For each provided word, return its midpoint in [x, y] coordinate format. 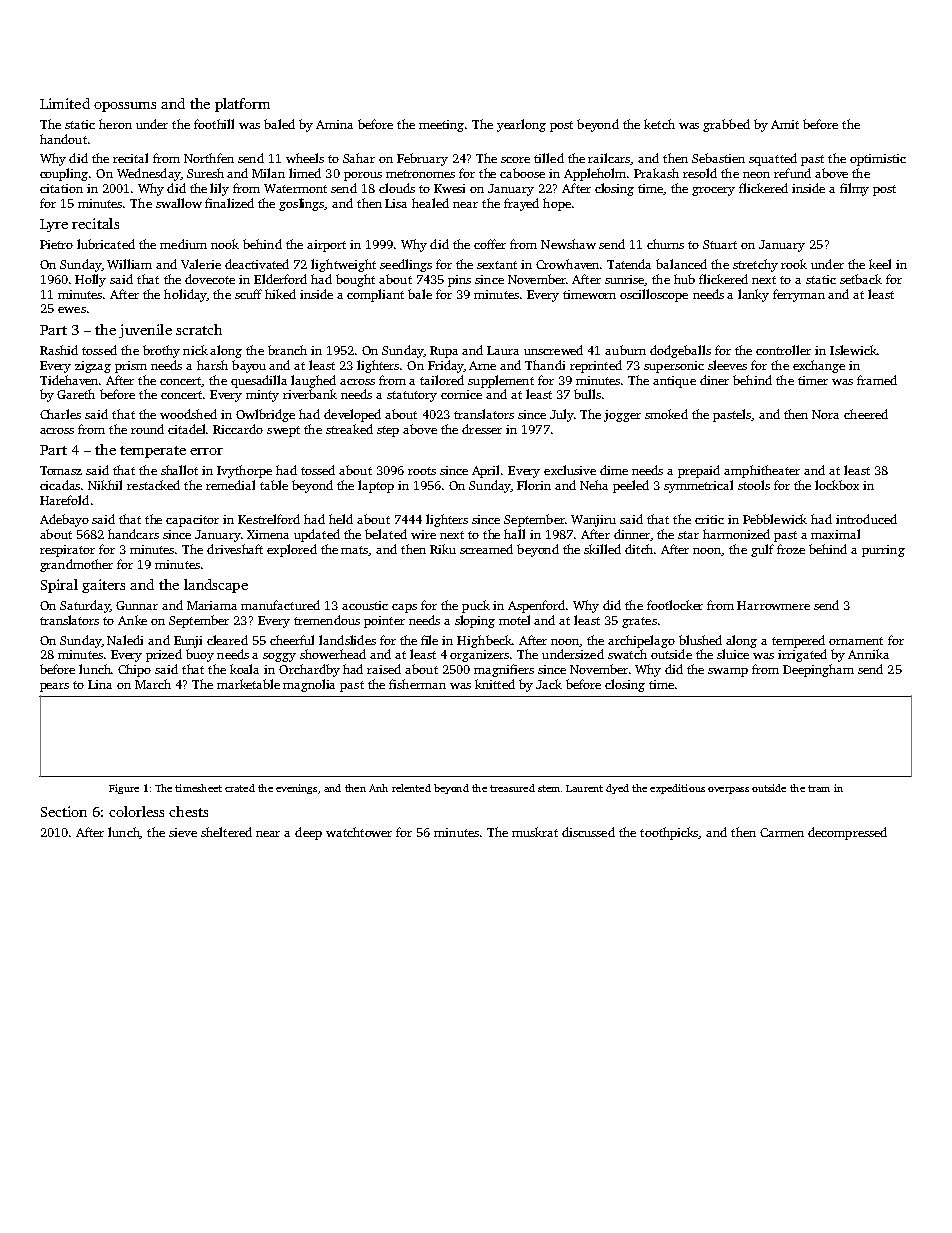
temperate [153, 452]
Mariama [212, 605]
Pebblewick [775, 519]
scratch [199, 329]
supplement [501, 381]
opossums [125, 107]
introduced [866, 519]
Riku [443, 549]
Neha [594, 485]
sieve [183, 832]
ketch [659, 124]
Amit [785, 124]
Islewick [853, 350]
